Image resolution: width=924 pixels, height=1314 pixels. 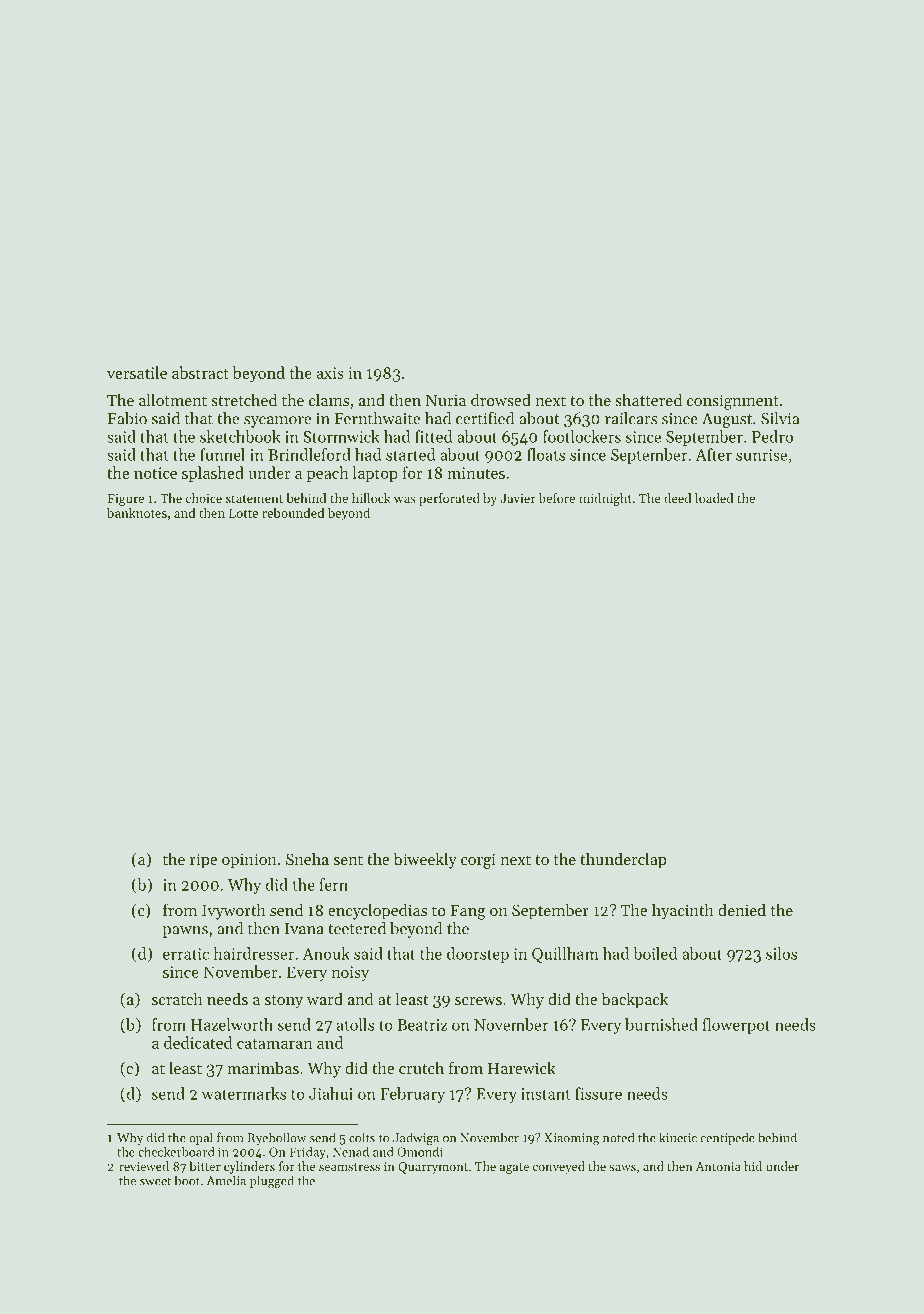 What do you see at coordinates (348, 860) in the image?
I see `sent` at bounding box center [348, 860].
